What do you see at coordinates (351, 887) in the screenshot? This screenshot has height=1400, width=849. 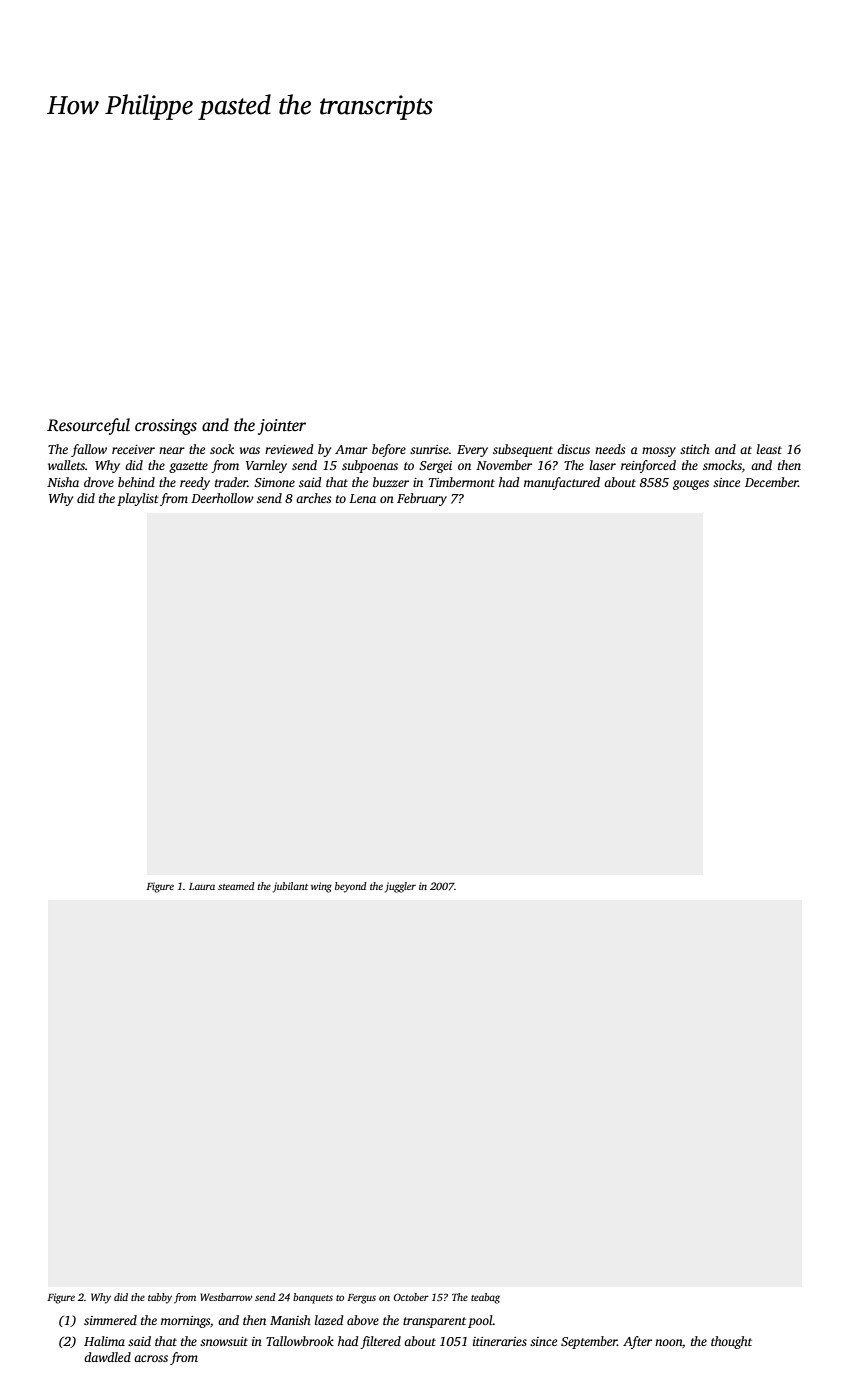 I see `beyond` at bounding box center [351, 887].
